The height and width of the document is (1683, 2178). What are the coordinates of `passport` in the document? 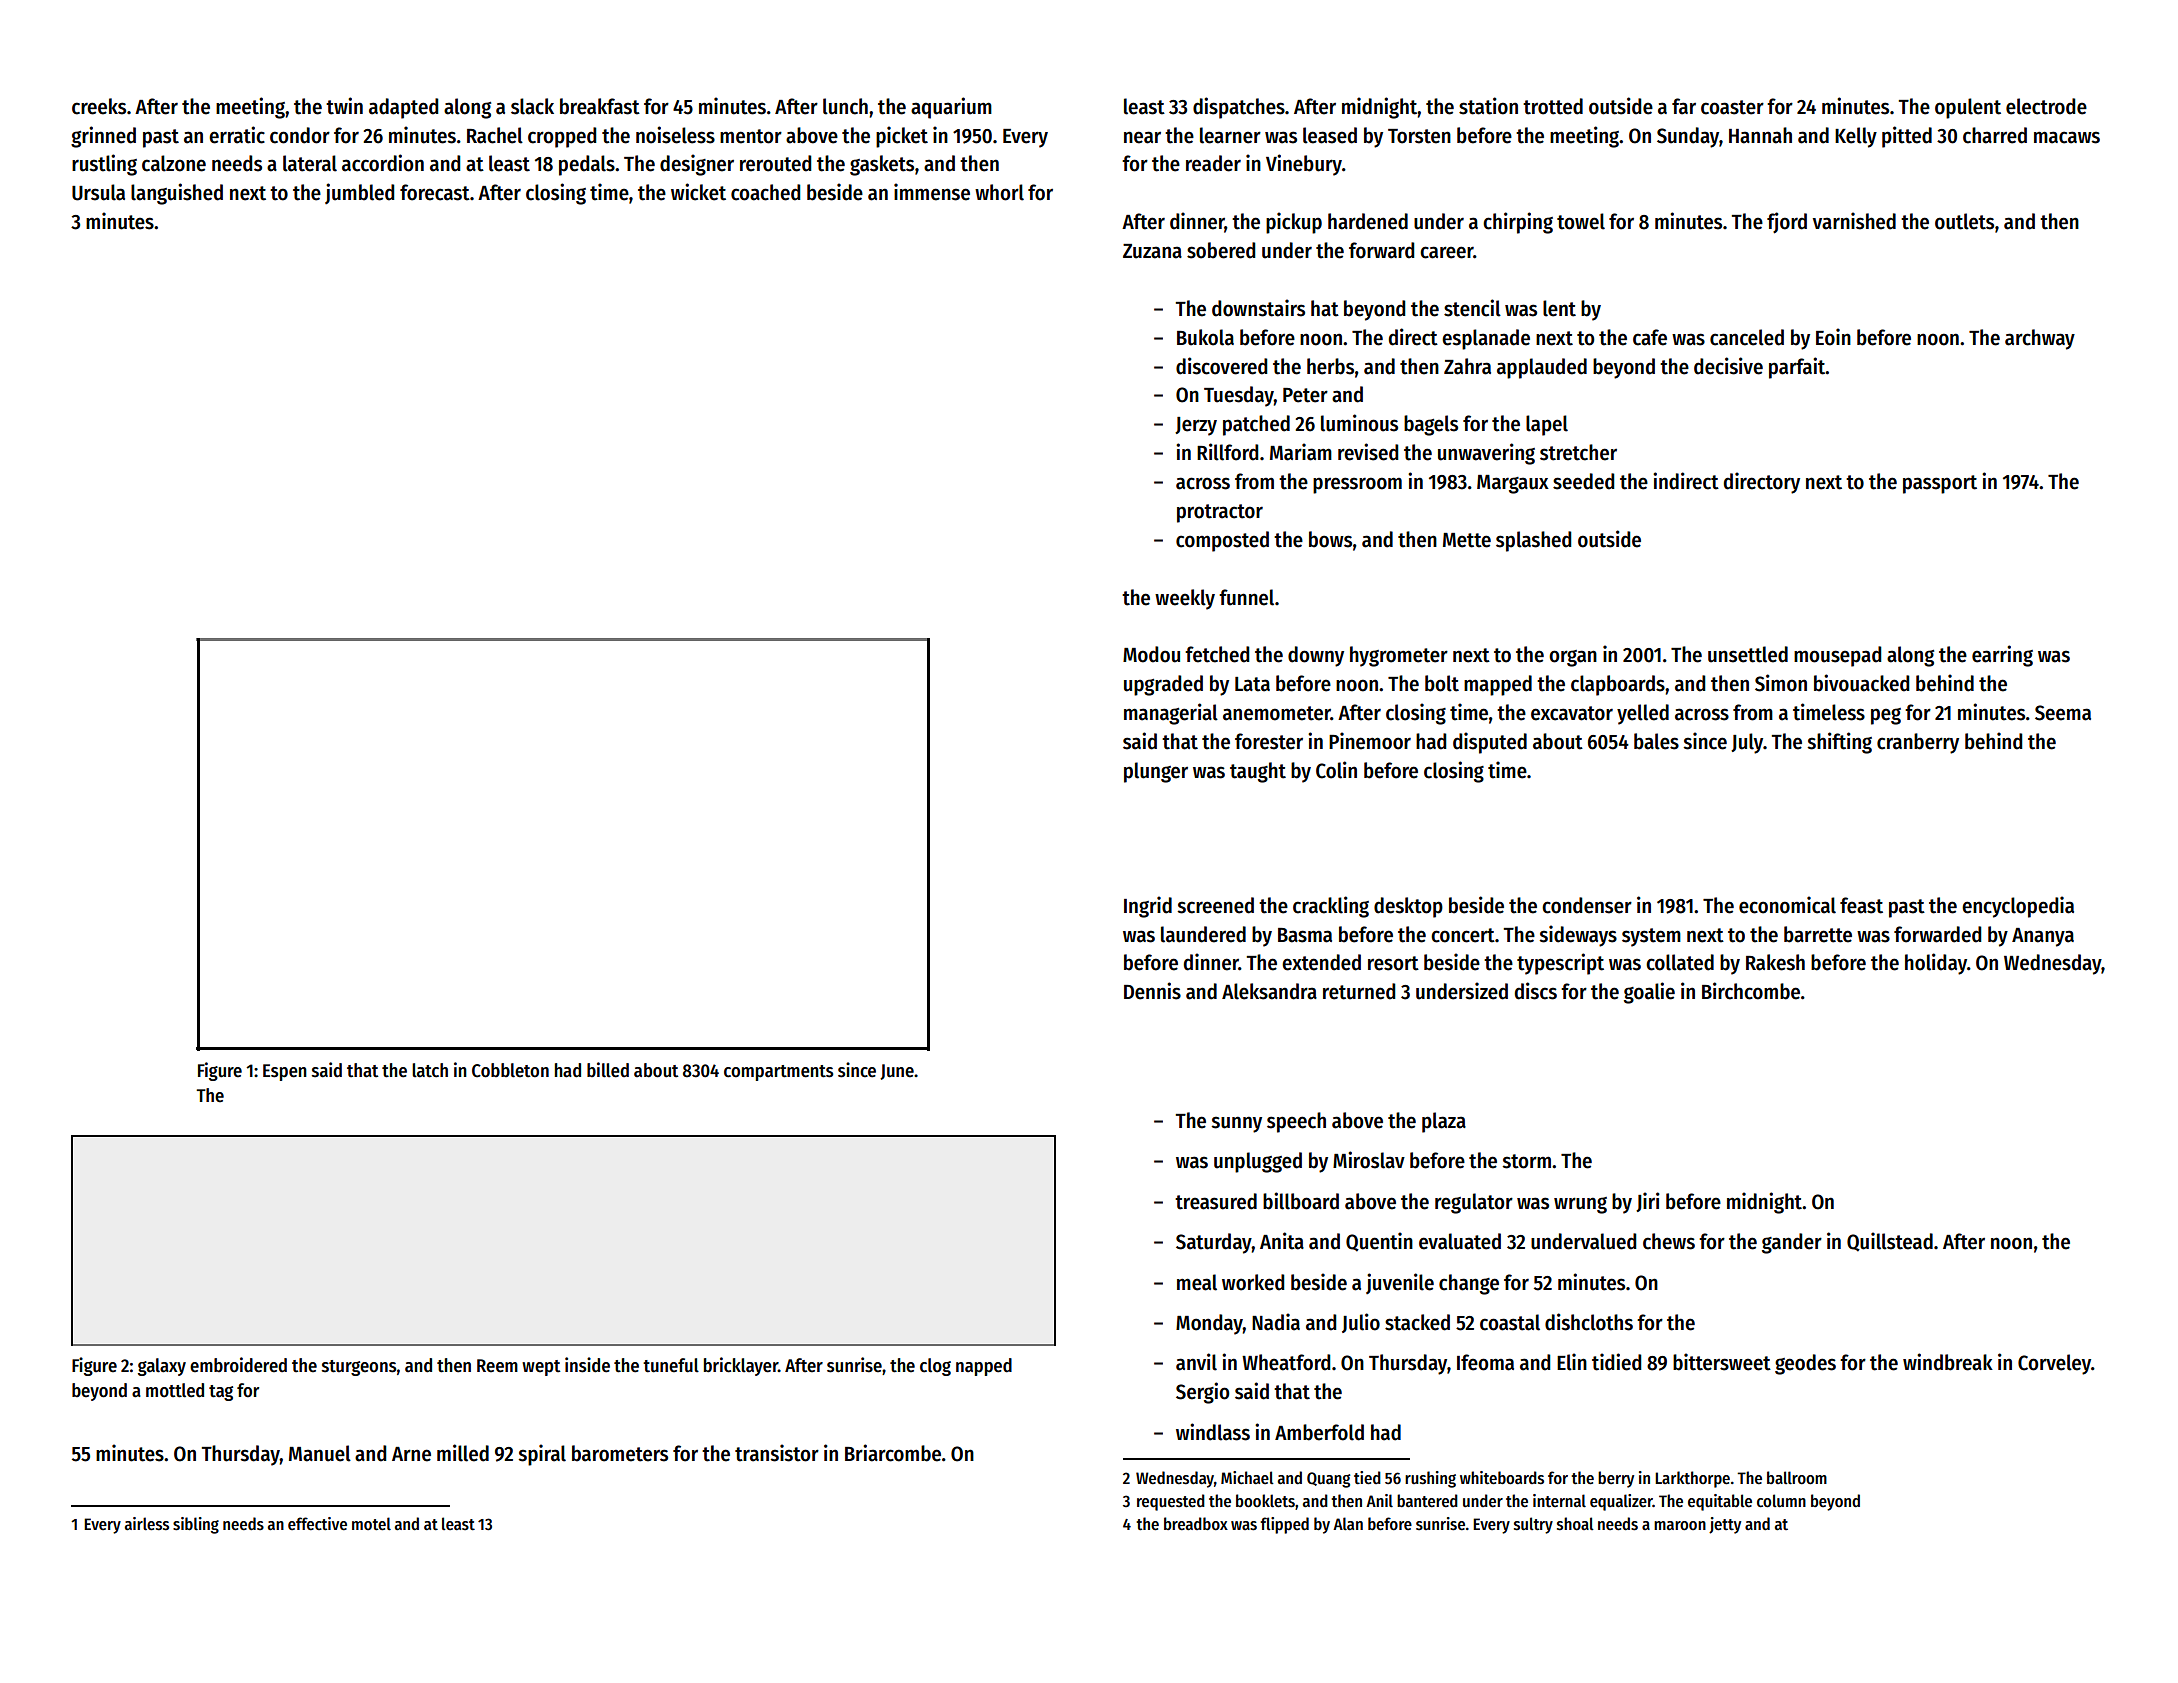 It's located at (1940, 484).
